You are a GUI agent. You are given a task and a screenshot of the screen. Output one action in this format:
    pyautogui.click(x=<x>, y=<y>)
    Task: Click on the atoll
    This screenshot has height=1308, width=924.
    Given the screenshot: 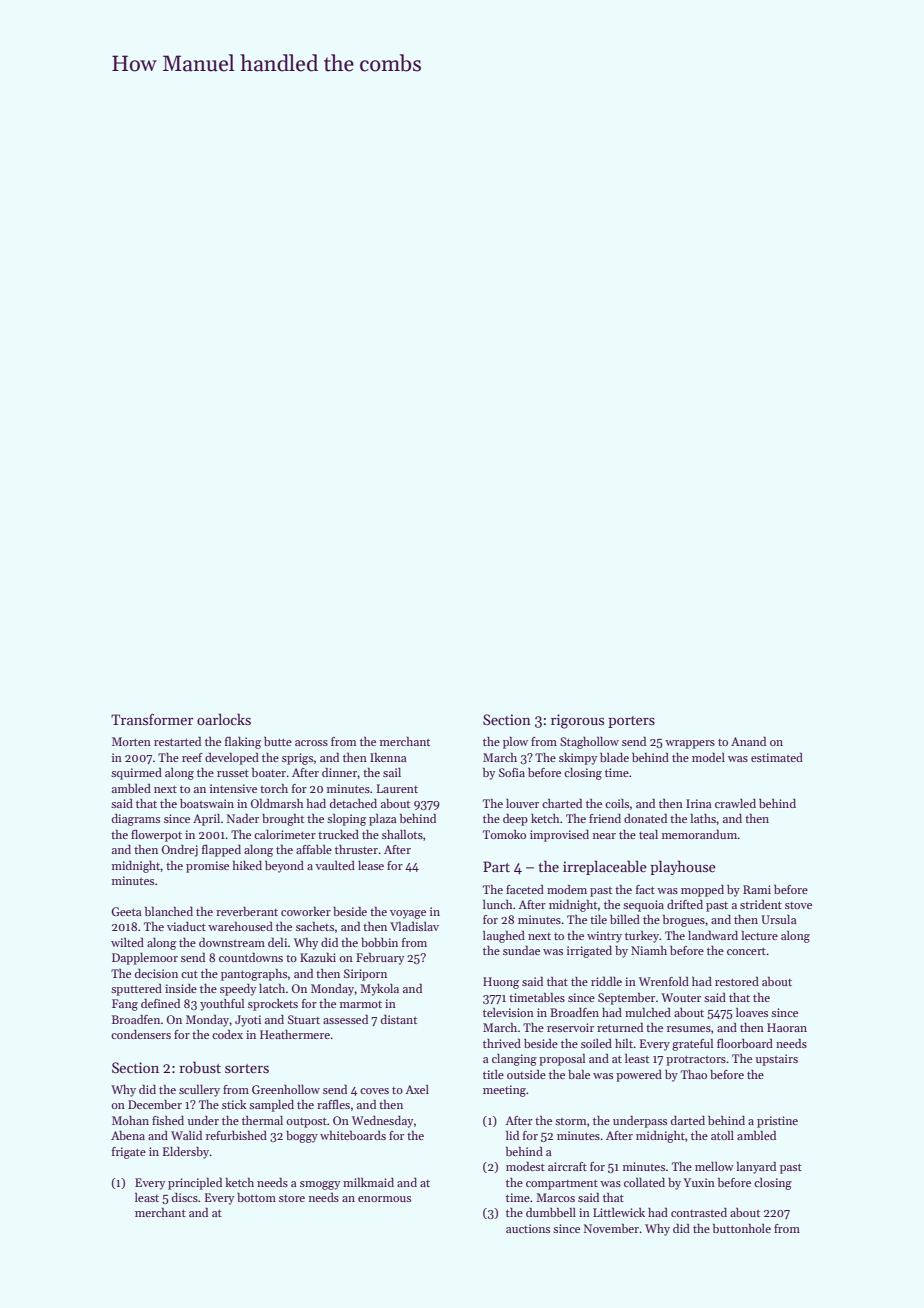 What is the action you would take?
    pyautogui.click(x=722, y=1135)
